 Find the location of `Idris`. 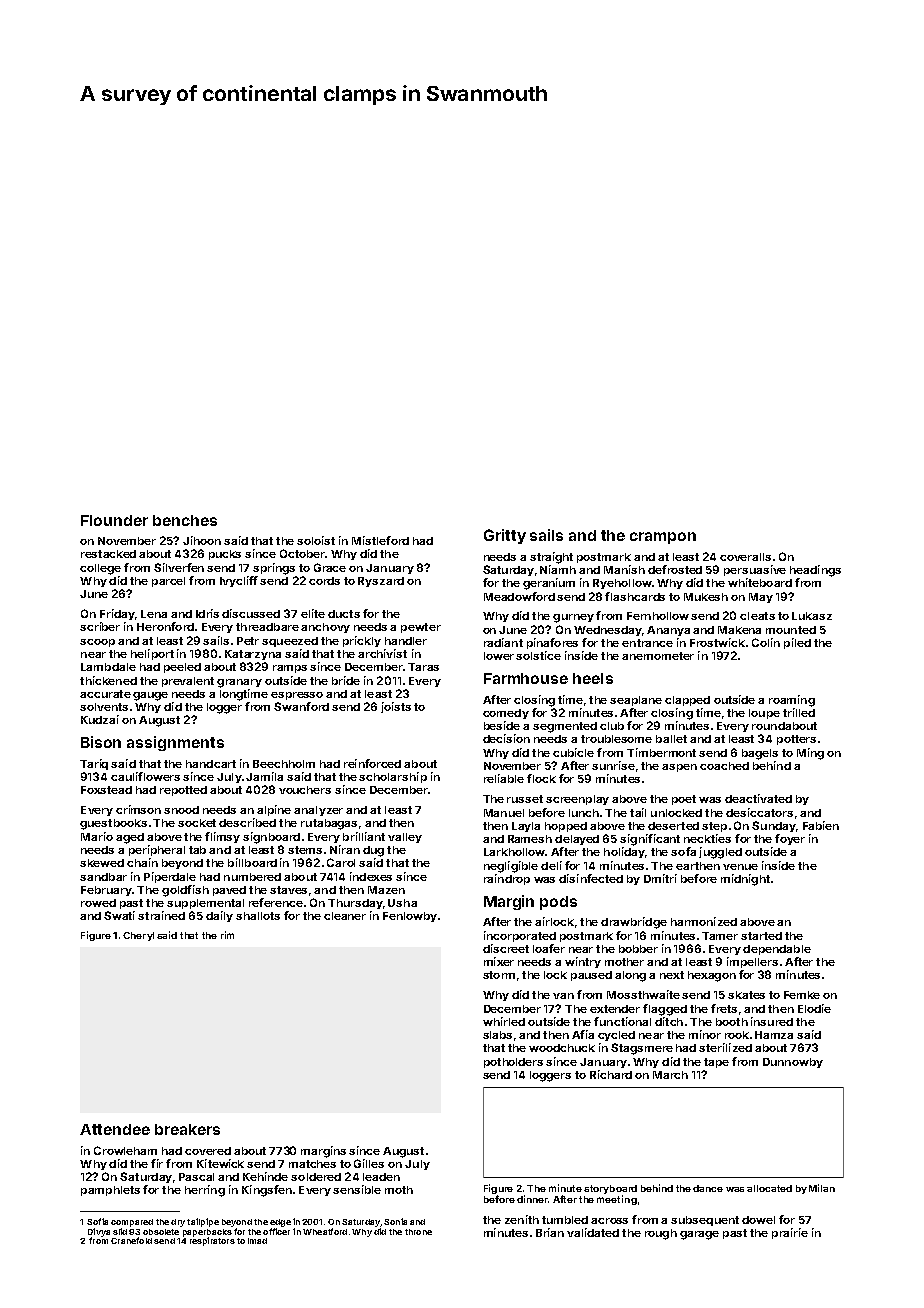

Idris is located at coordinates (207, 613).
